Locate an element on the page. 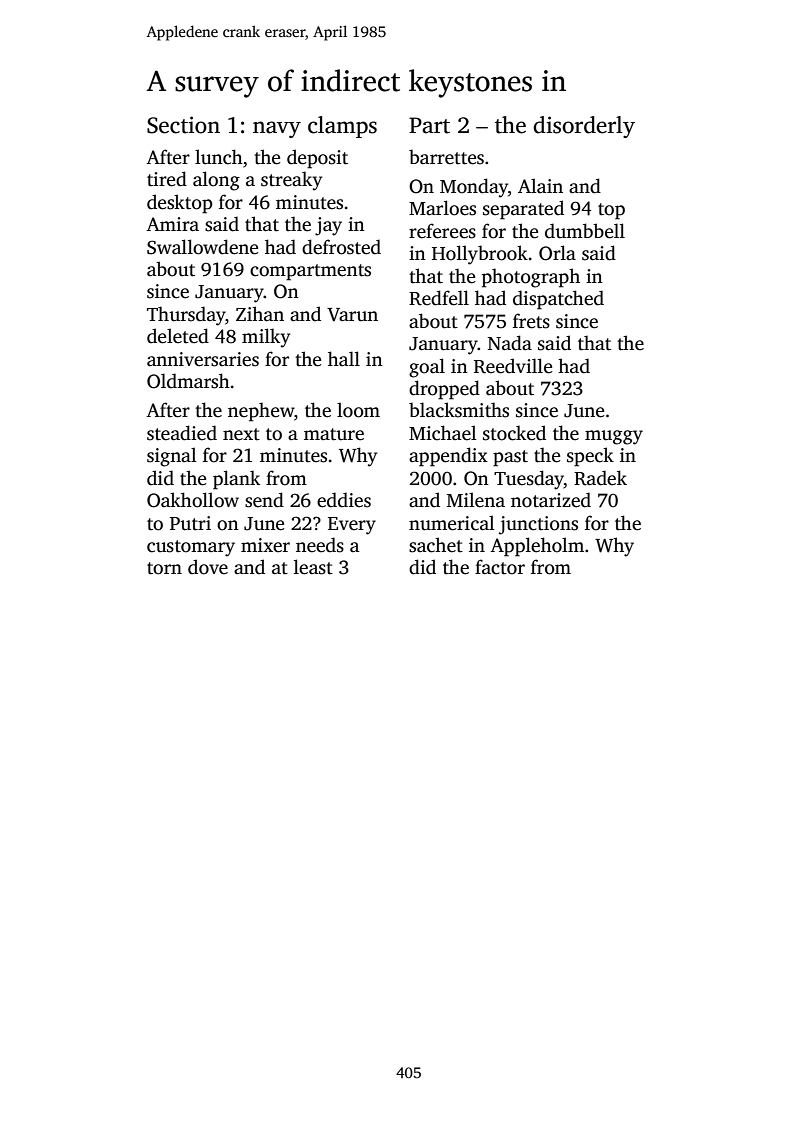 The image size is (792, 1123). numerical is located at coordinates (452, 523).
